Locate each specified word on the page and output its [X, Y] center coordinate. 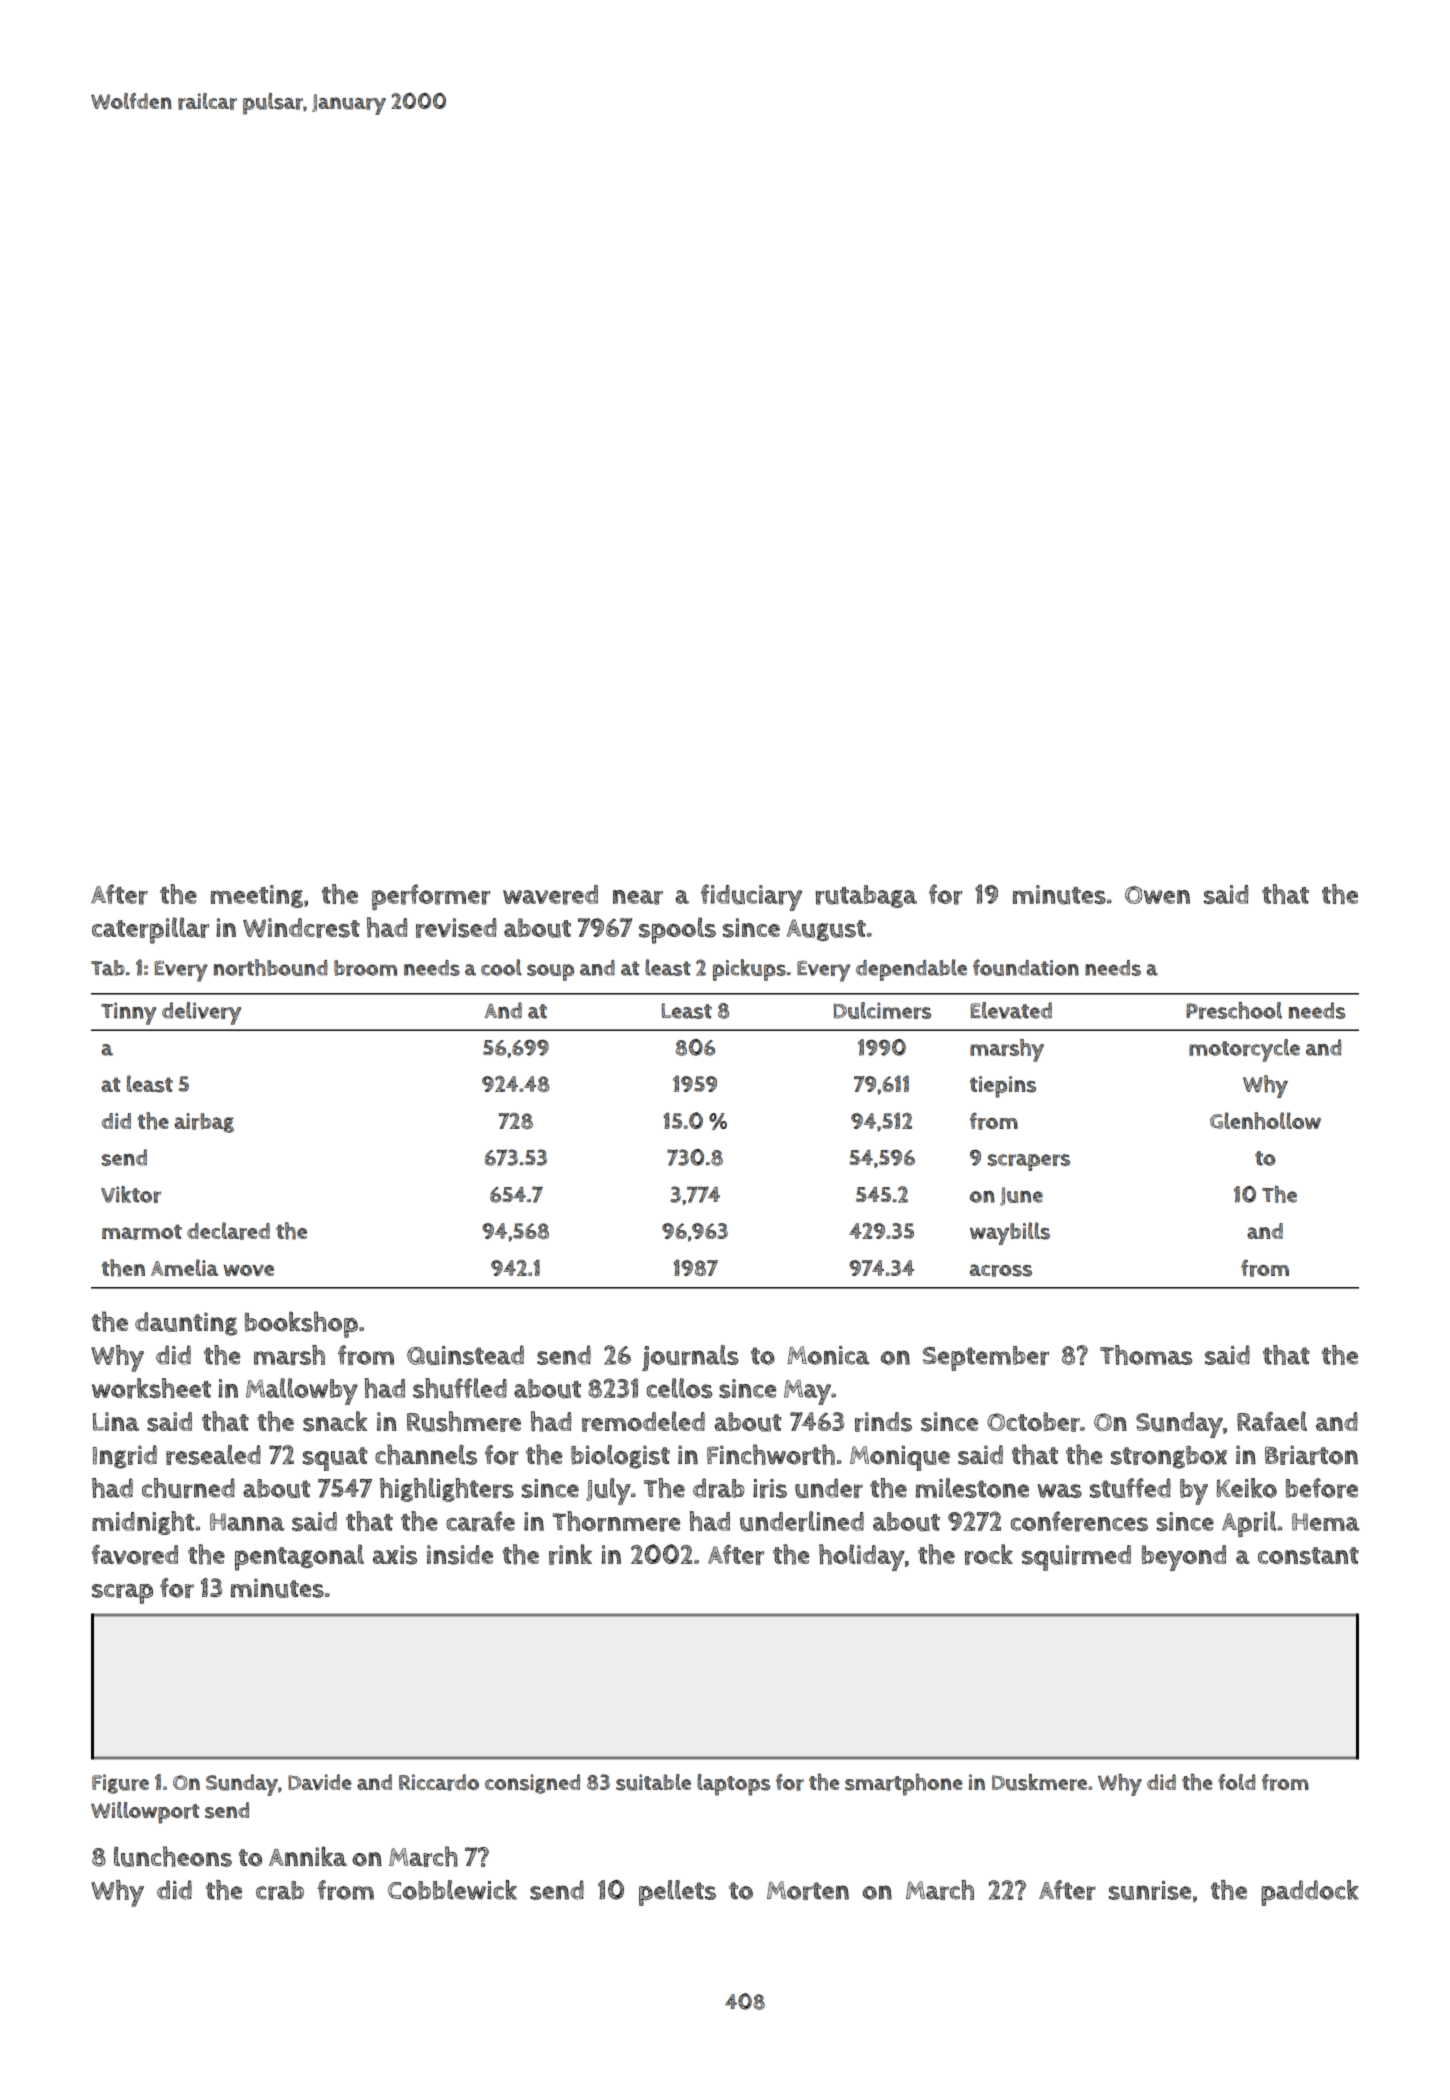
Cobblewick [452, 1890]
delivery [201, 1013]
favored [135, 1555]
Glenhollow [1265, 1121]
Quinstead [465, 1355]
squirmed [1076, 1558]
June [1021, 1196]
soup [550, 972]
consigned [532, 1784]
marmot [142, 1232]
